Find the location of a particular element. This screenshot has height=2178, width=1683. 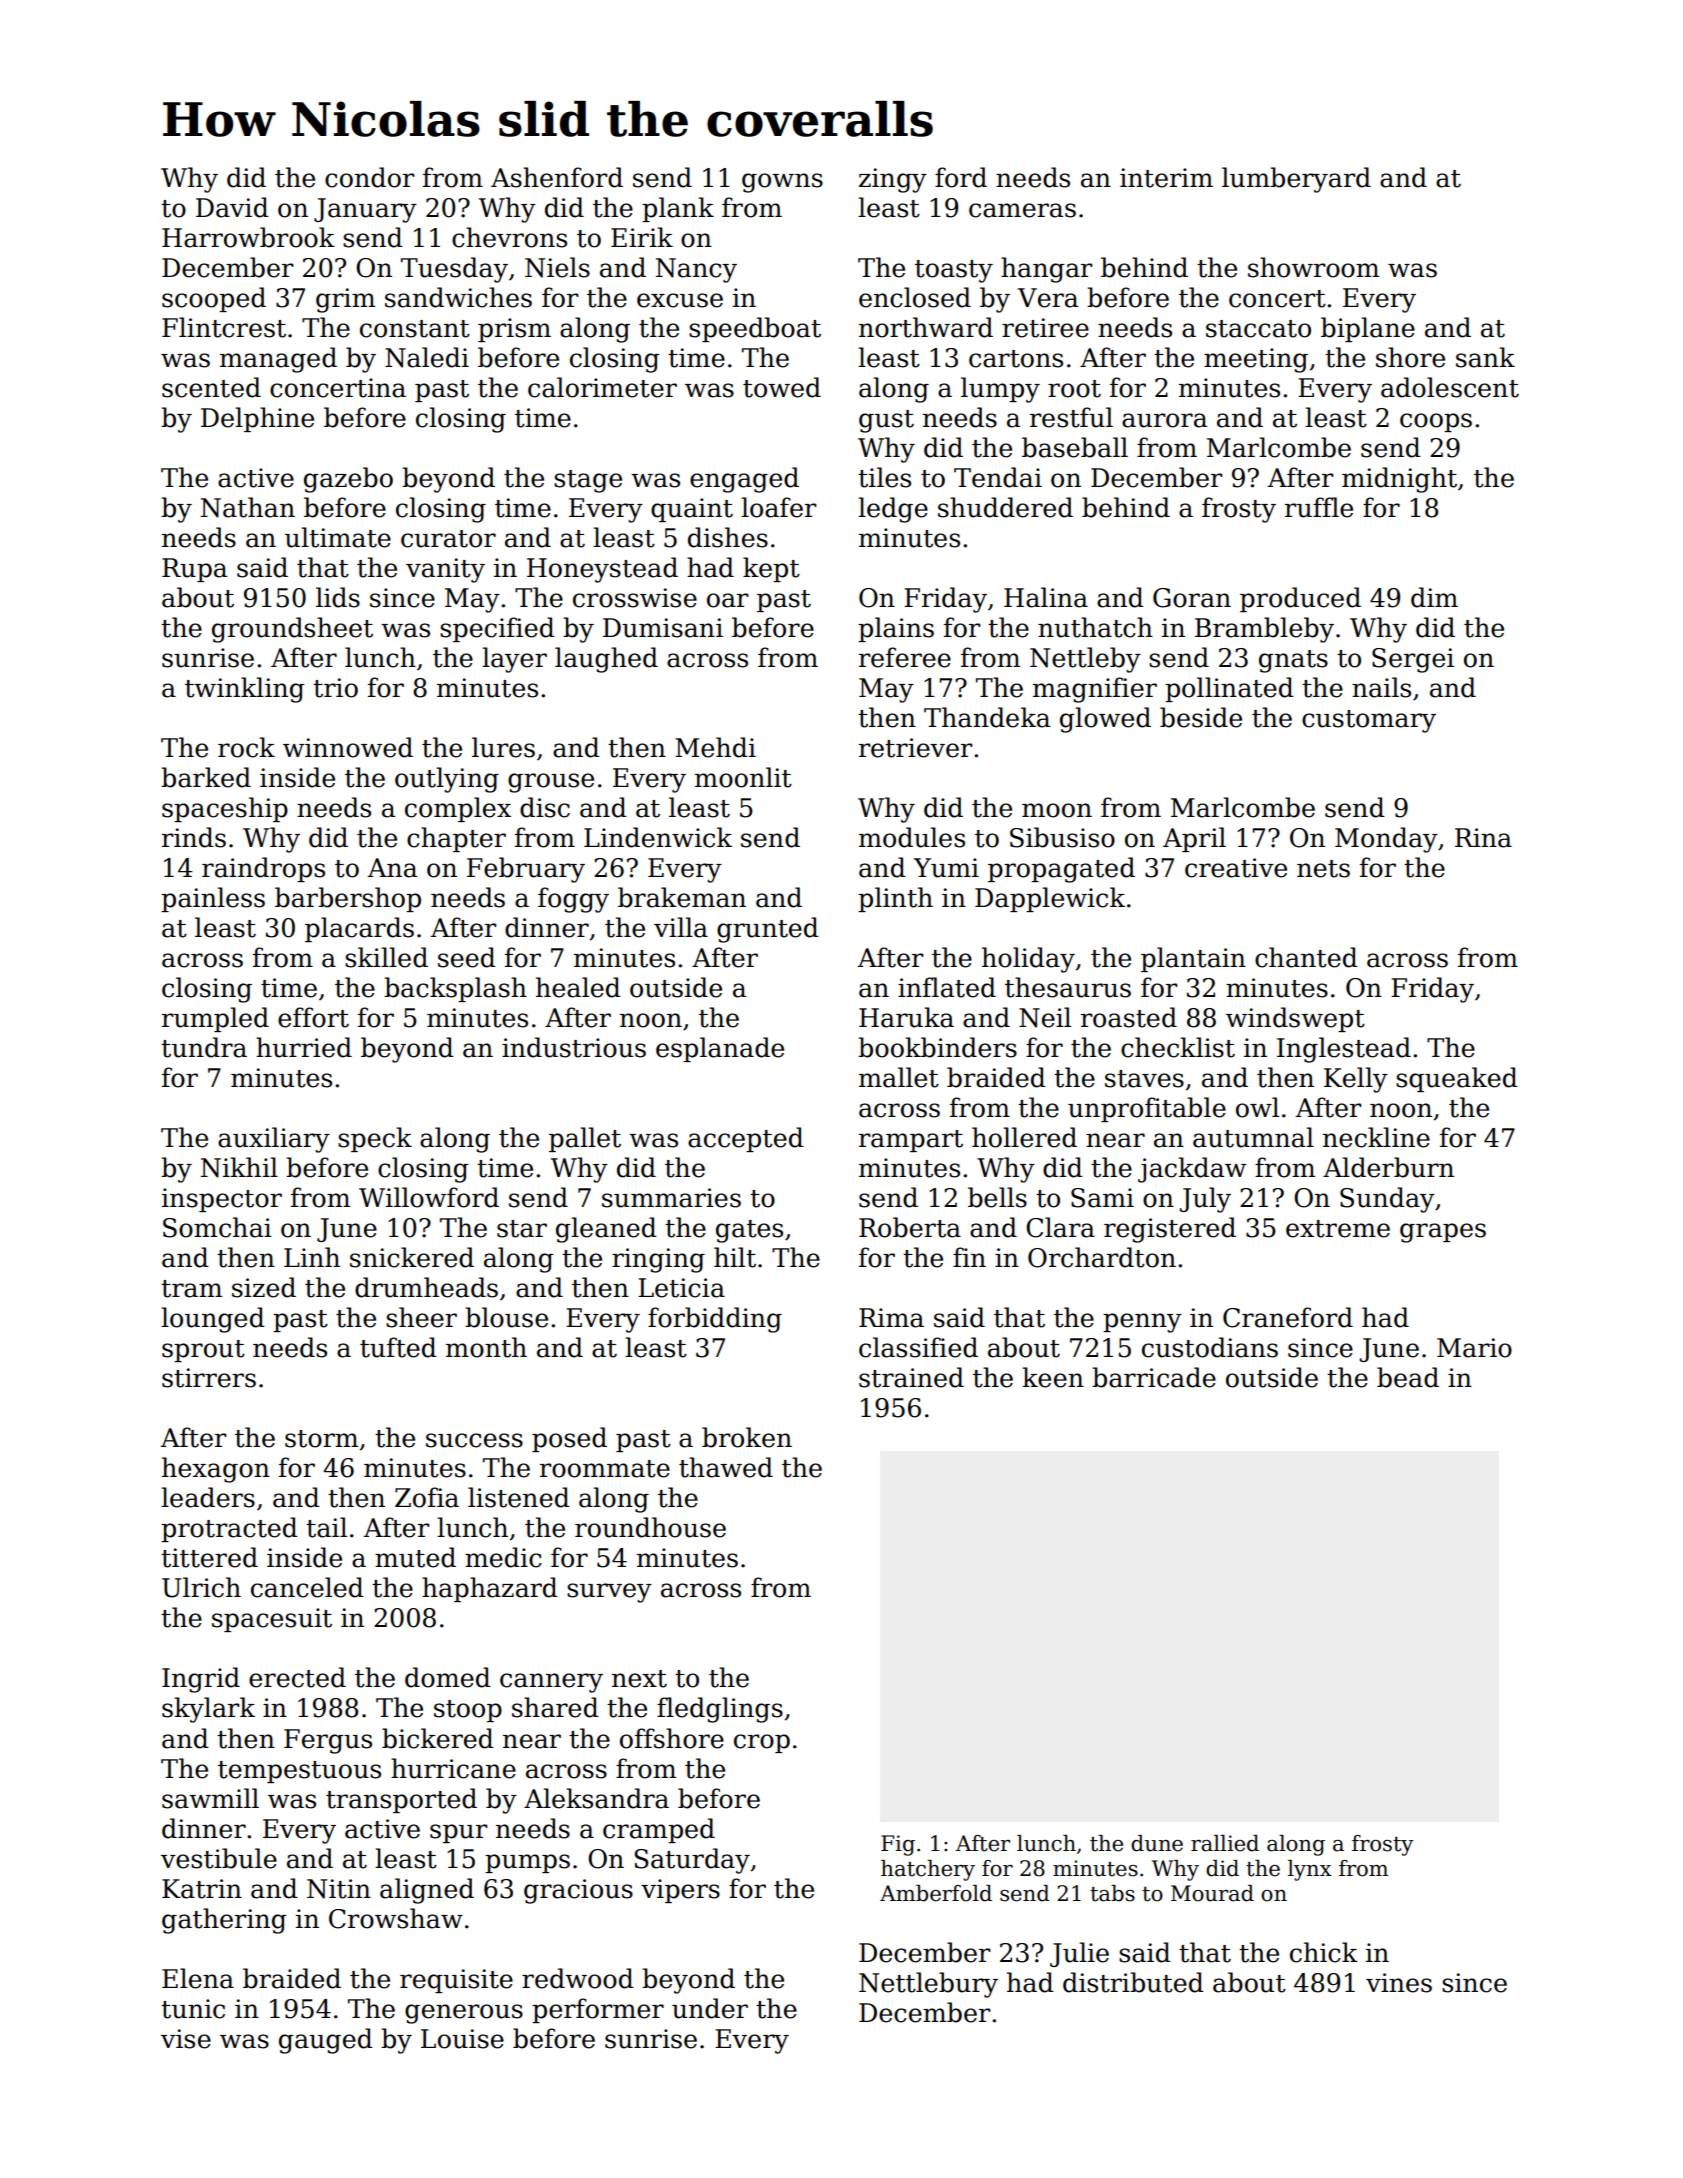

gowns is located at coordinates (782, 183).
